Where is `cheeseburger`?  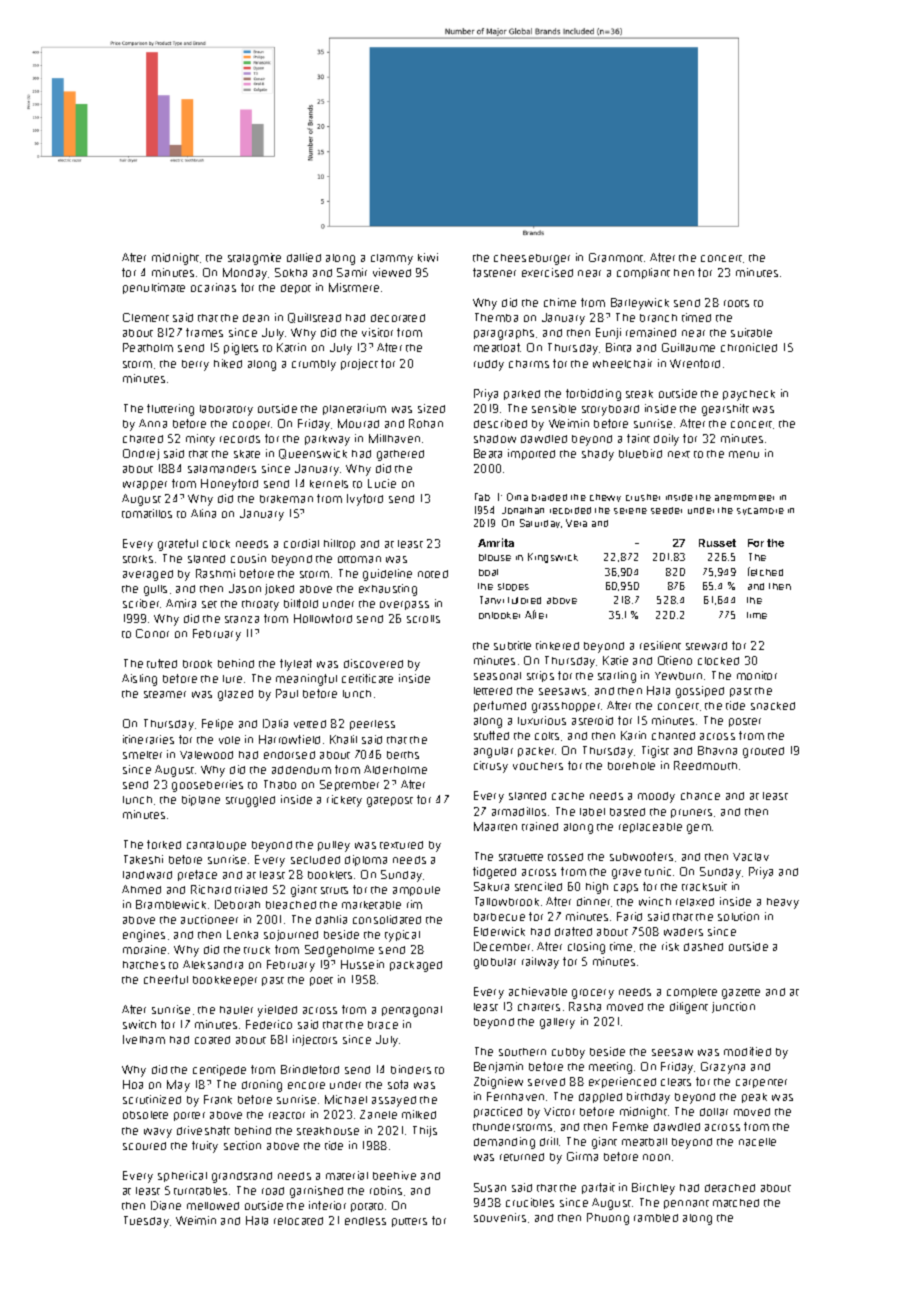
cheeseburger is located at coordinates (532, 259).
